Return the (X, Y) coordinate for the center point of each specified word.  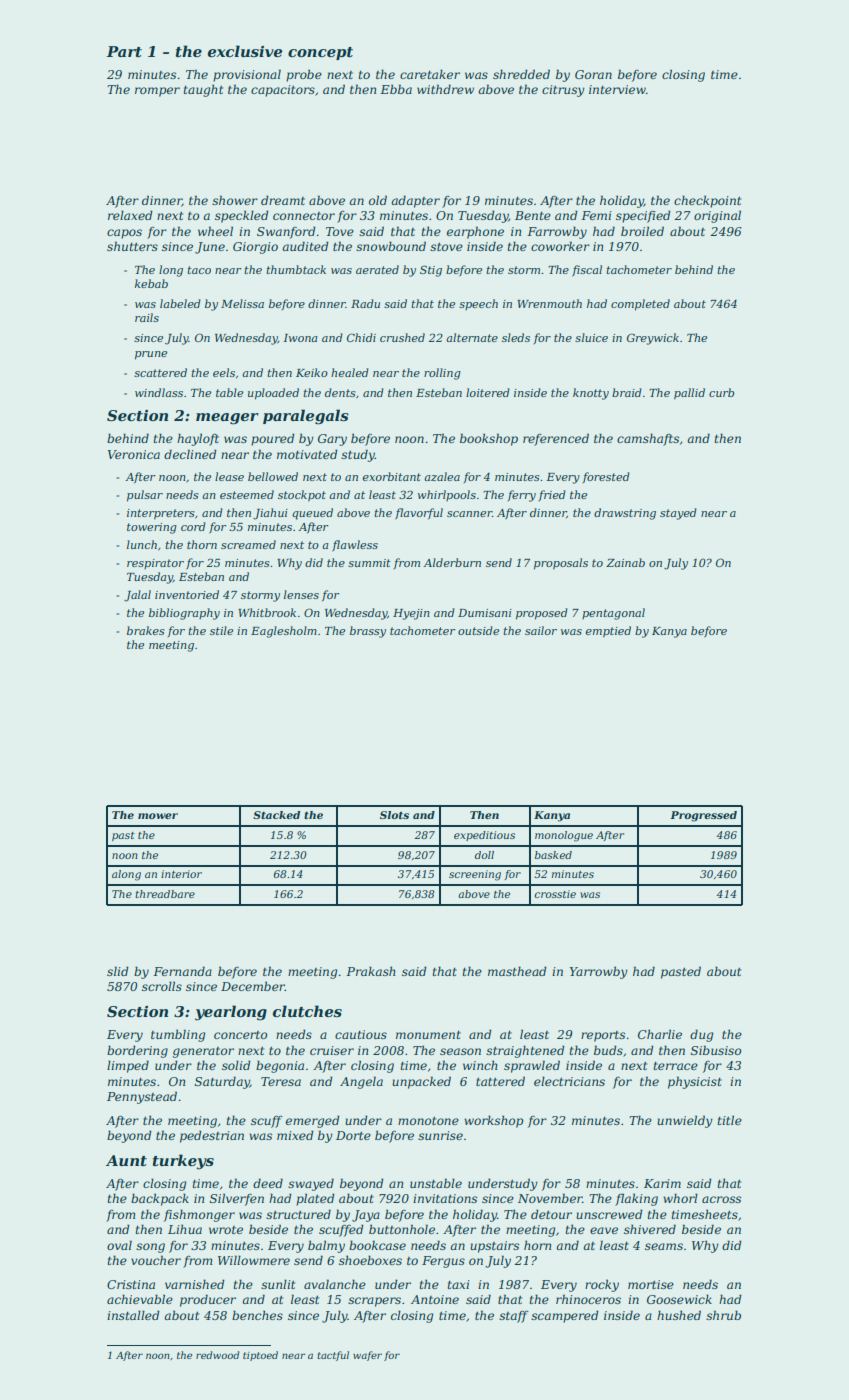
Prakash (371, 971)
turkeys (183, 1162)
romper (157, 92)
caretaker (430, 74)
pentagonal (613, 614)
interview (617, 89)
